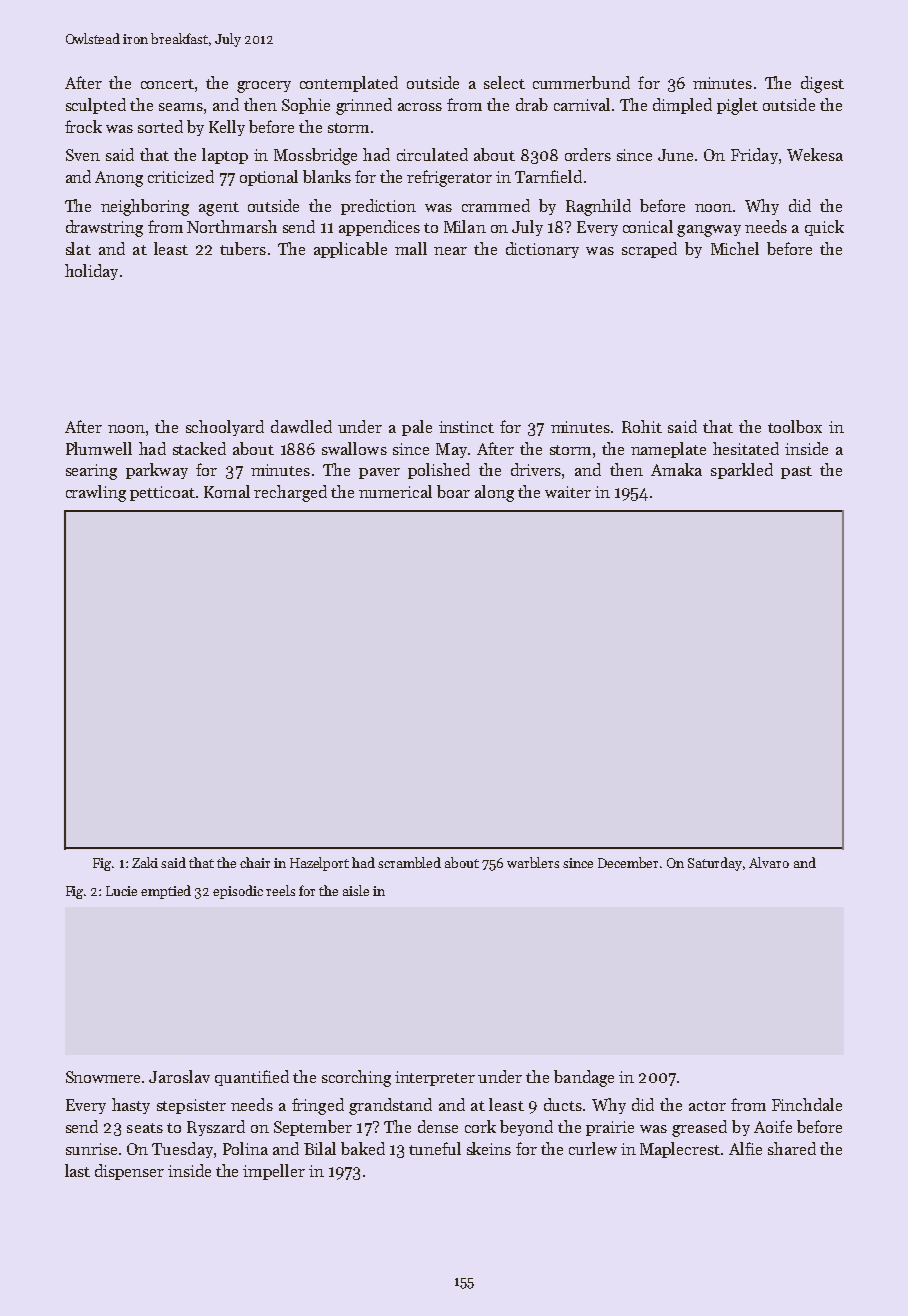  Describe the element at coordinates (796, 472) in the document. I see `past` at that location.
